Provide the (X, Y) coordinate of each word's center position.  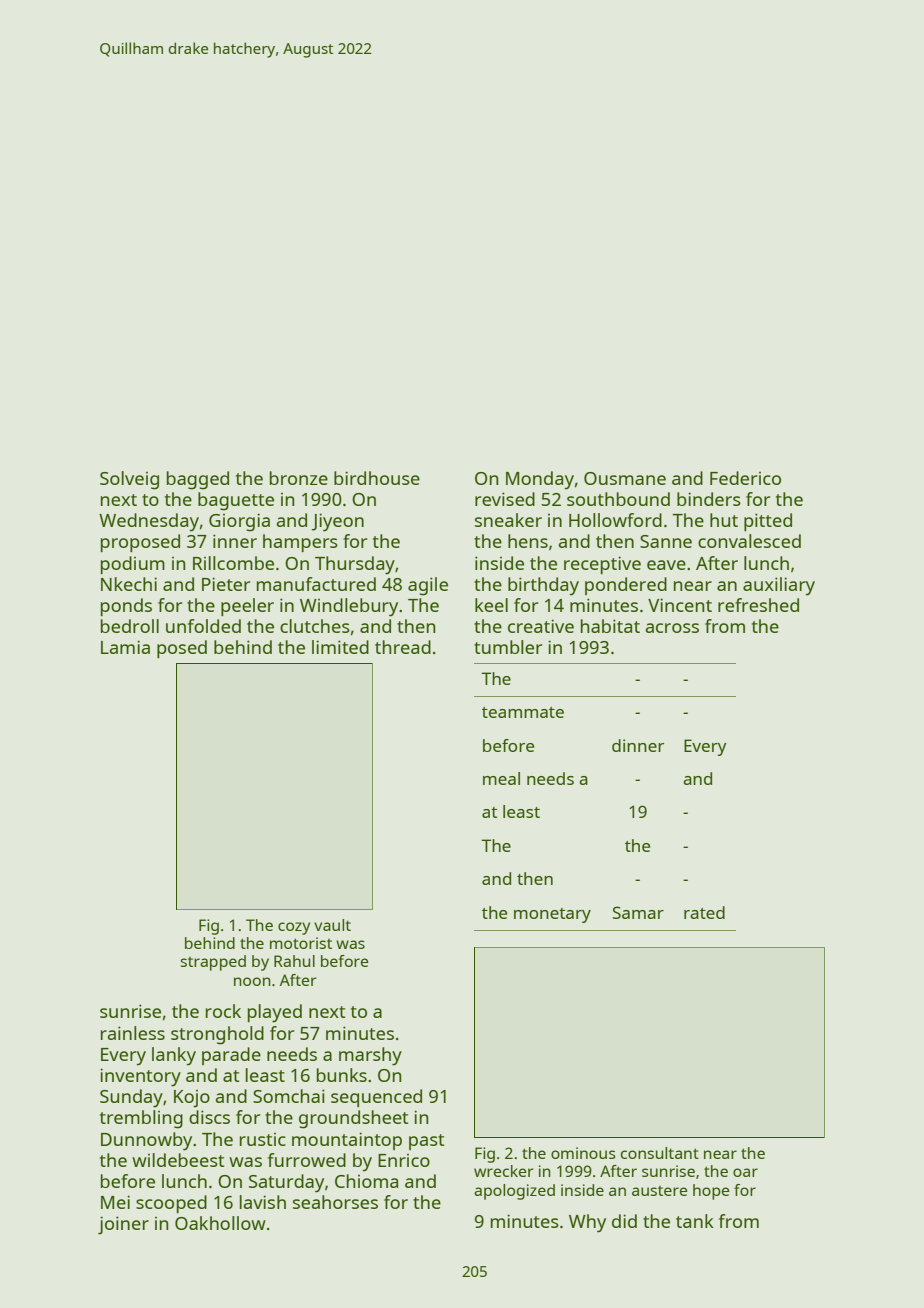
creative (541, 626)
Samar (638, 912)
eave (666, 565)
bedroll (130, 626)
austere (659, 1191)
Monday (540, 480)
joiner (123, 1225)
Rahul (294, 961)
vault (332, 925)
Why (587, 1223)
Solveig (129, 480)
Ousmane (625, 478)
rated (704, 912)
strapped (213, 963)
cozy (294, 928)
